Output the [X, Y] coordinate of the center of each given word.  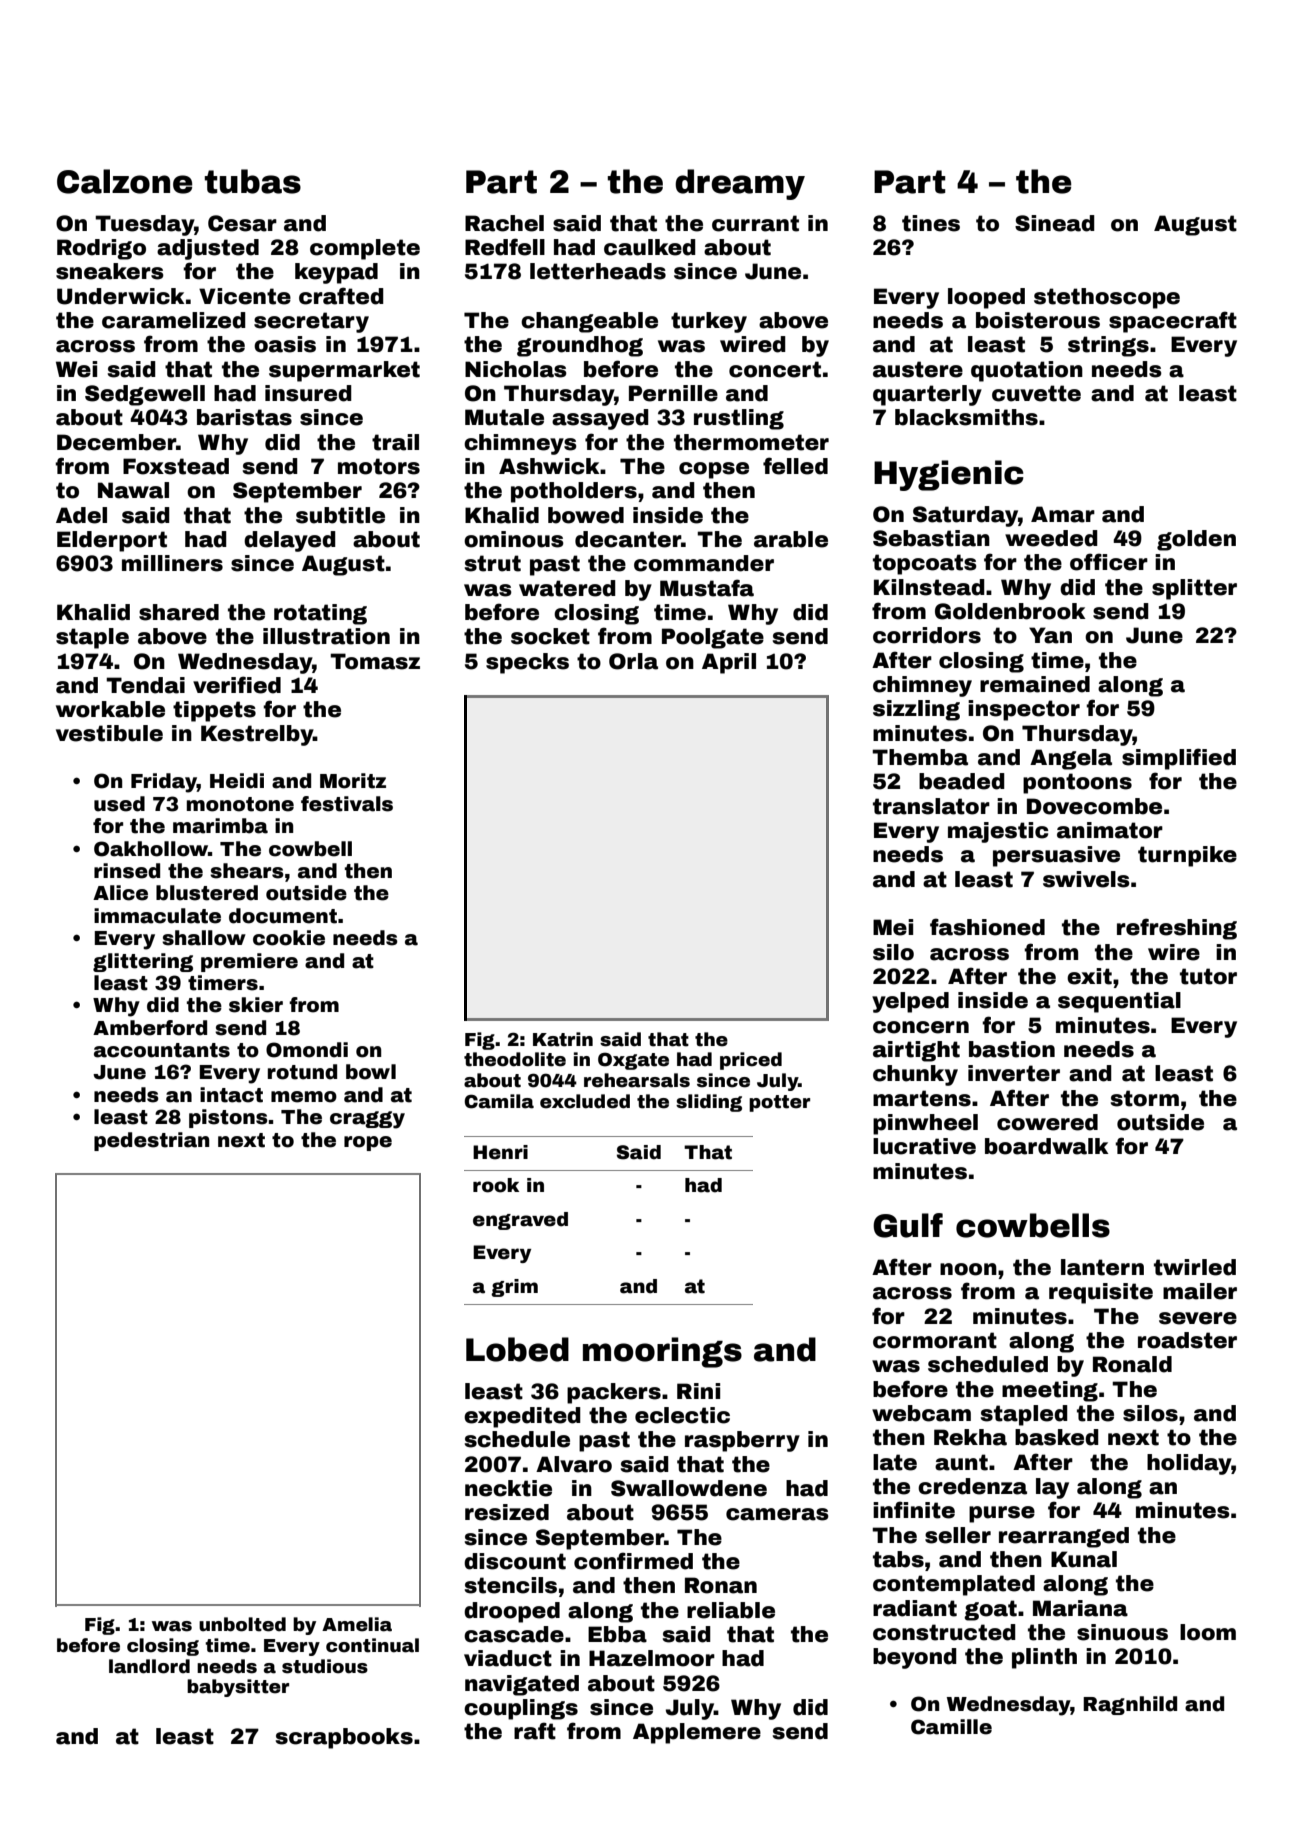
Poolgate [713, 638]
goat [990, 1610]
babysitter [238, 1688]
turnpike [1187, 856]
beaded [962, 781]
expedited [522, 1417]
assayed [600, 419]
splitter [1194, 589]
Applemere [697, 1733]
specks [527, 663]
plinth [1044, 1658]
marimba [220, 826]
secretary [311, 322]
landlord [149, 1666]
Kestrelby [257, 735]
